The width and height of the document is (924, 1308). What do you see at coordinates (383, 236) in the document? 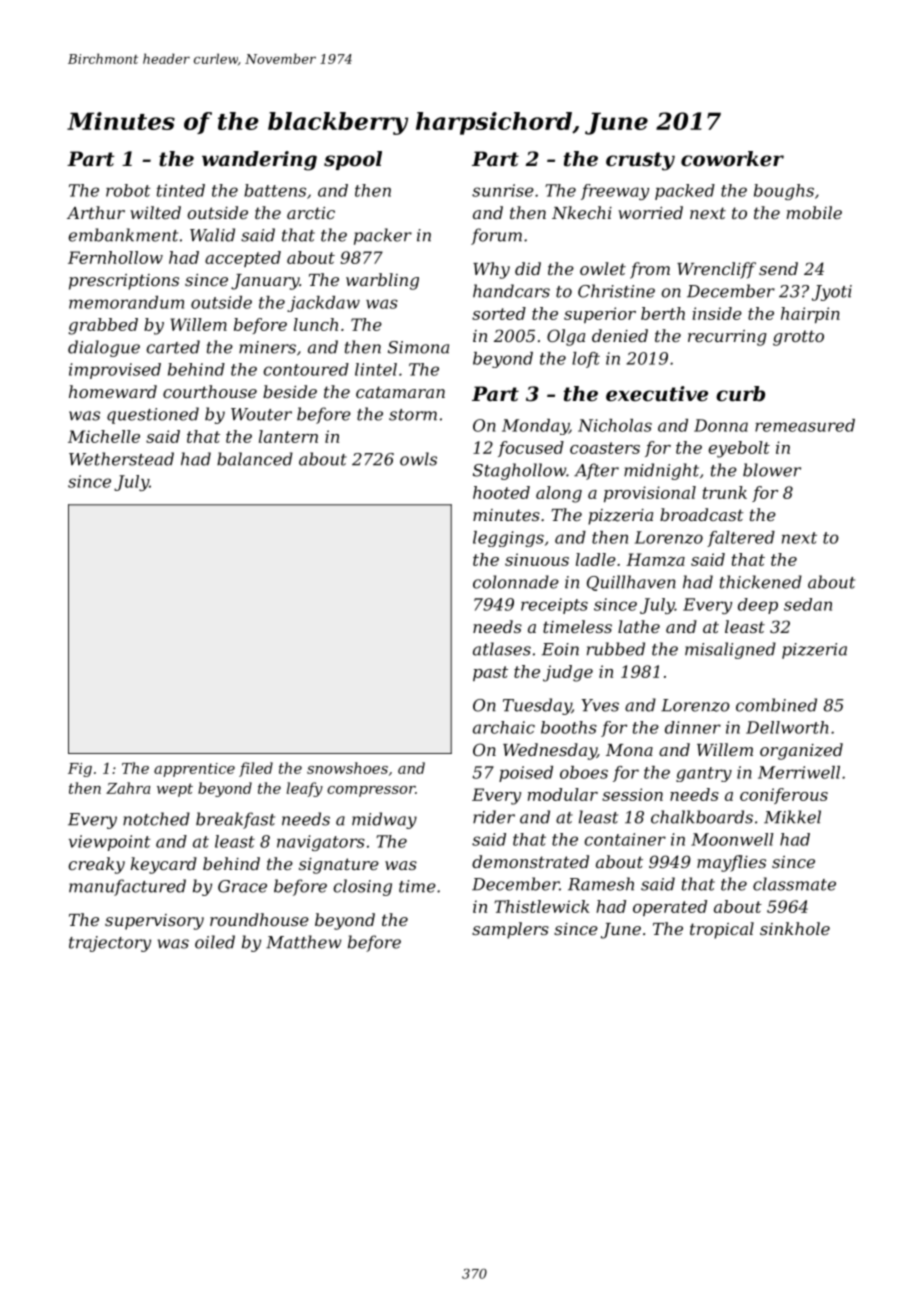
I see `packer` at bounding box center [383, 236].
